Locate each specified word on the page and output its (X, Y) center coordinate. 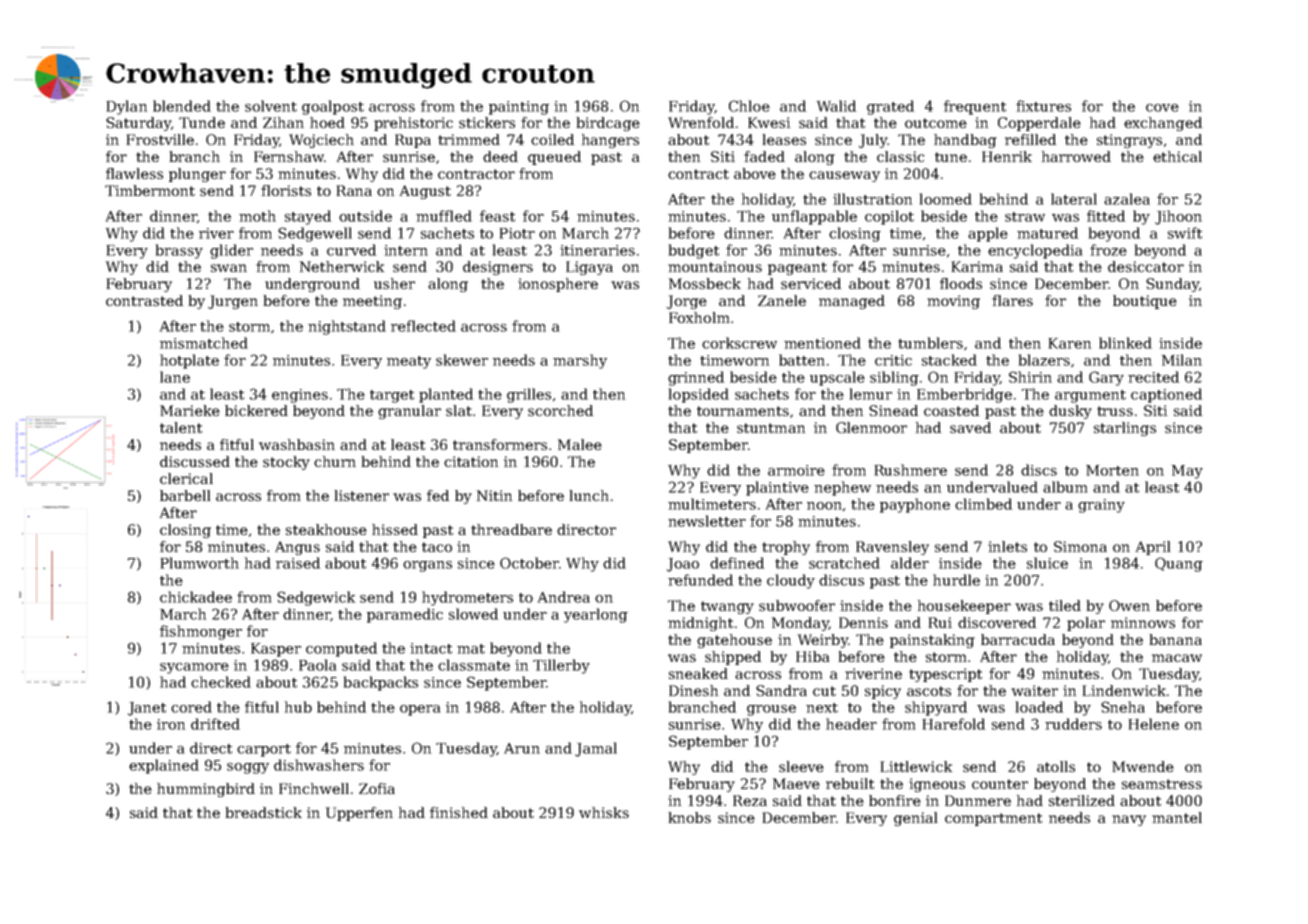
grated (890, 107)
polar (1086, 624)
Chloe (749, 106)
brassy (179, 251)
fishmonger (201, 632)
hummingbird (206, 790)
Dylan (127, 107)
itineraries (597, 250)
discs (1039, 470)
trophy (786, 548)
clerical (186, 478)
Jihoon (1178, 217)
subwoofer (797, 605)
